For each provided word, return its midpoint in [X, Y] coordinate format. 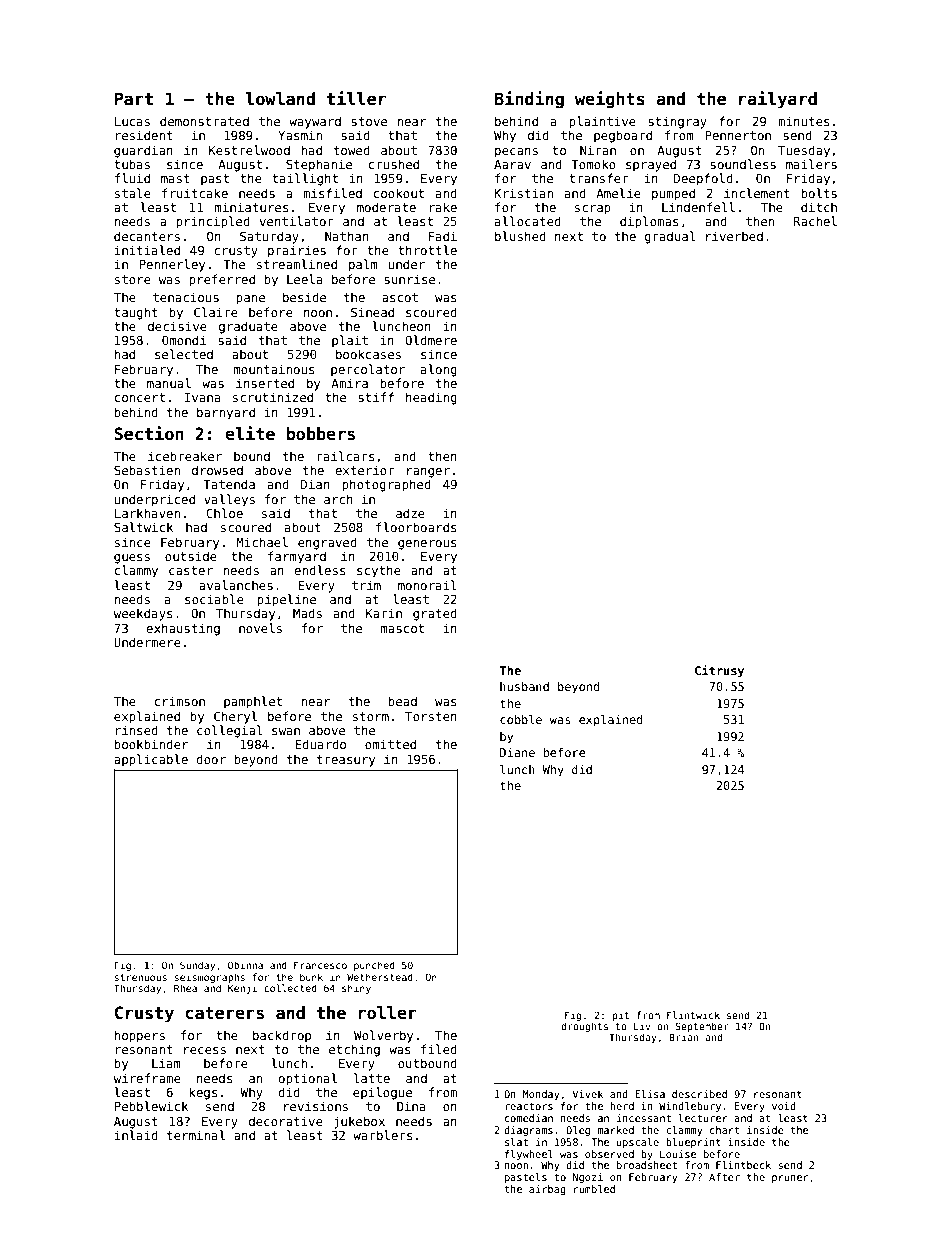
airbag [547, 1190]
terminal [196, 1135]
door [211, 759]
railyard [778, 100]
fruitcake [195, 193]
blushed [520, 236]
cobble [521, 719]
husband [524, 686]
